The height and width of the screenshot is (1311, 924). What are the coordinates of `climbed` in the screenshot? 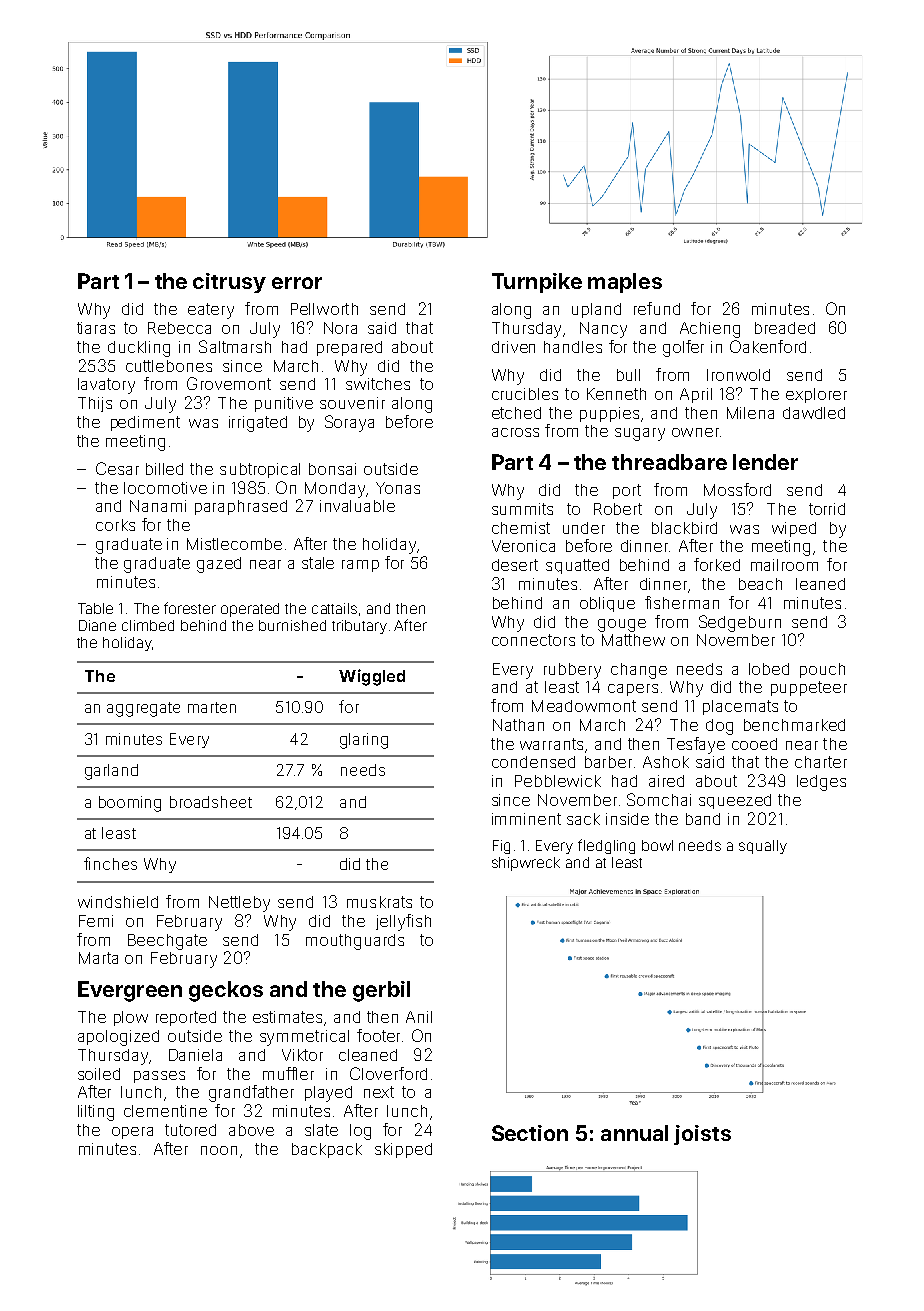 It's located at (148, 625).
